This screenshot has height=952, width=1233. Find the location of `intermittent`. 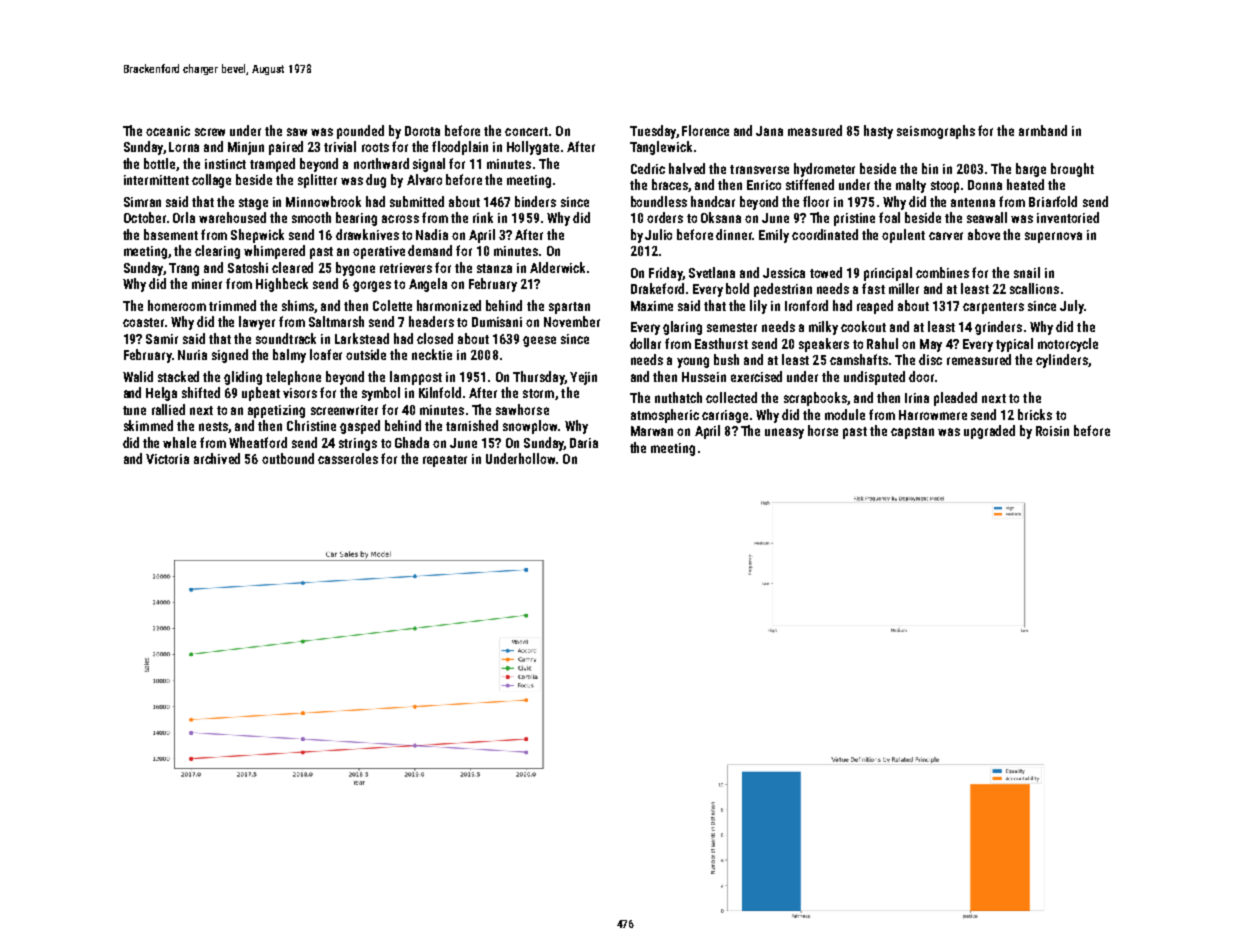

intermittent is located at coordinates (156, 180).
